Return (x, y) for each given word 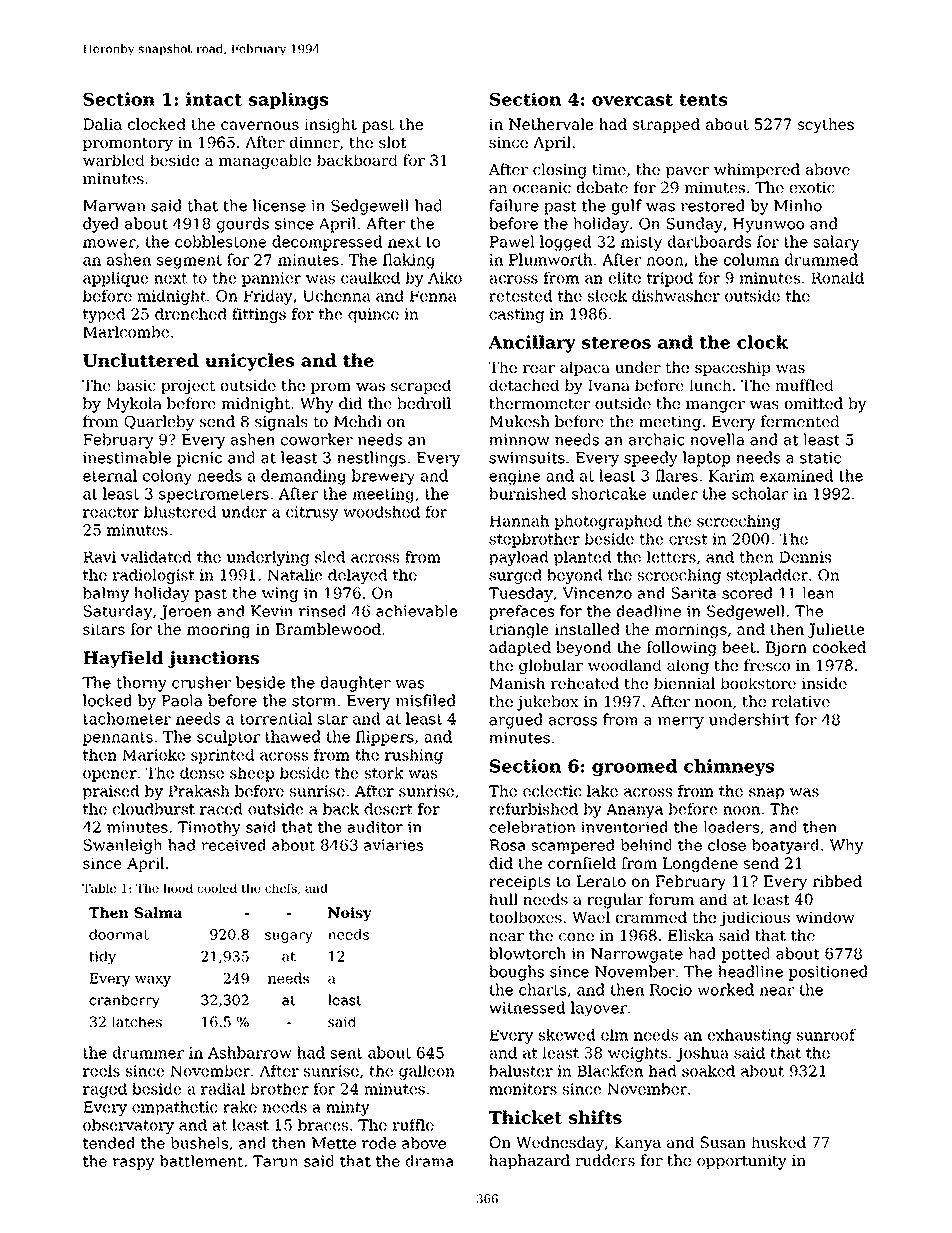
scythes (826, 125)
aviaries (393, 845)
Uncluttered (141, 360)
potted (746, 955)
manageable (265, 162)
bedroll (424, 403)
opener (110, 776)
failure (514, 205)
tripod (670, 279)
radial (223, 1089)
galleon (427, 1072)
